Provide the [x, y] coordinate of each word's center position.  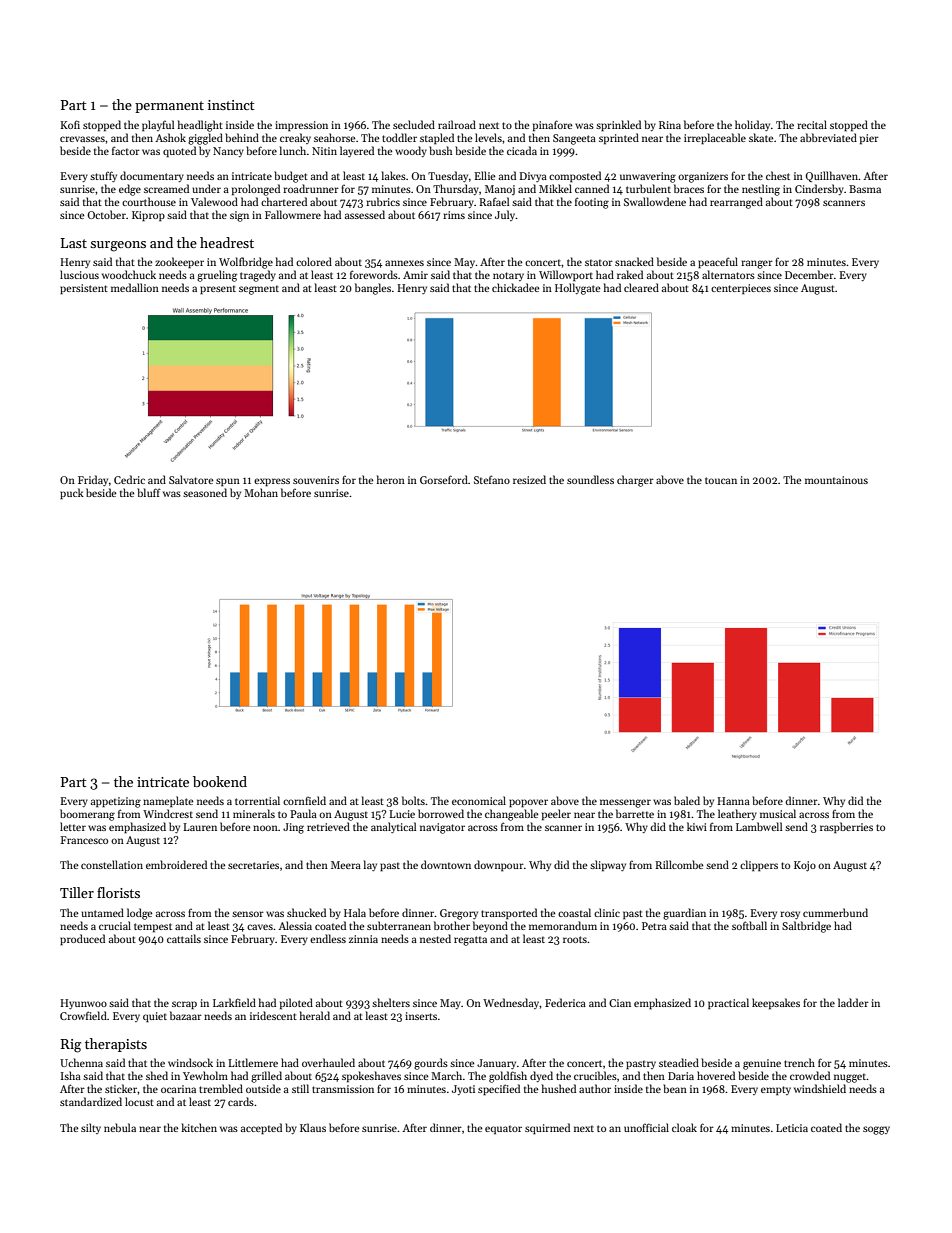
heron [391, 479]
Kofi [70, 124]
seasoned [205, 492]
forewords [374, 274]
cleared [641, 287]
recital [812, 124]
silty [91, 1128]
